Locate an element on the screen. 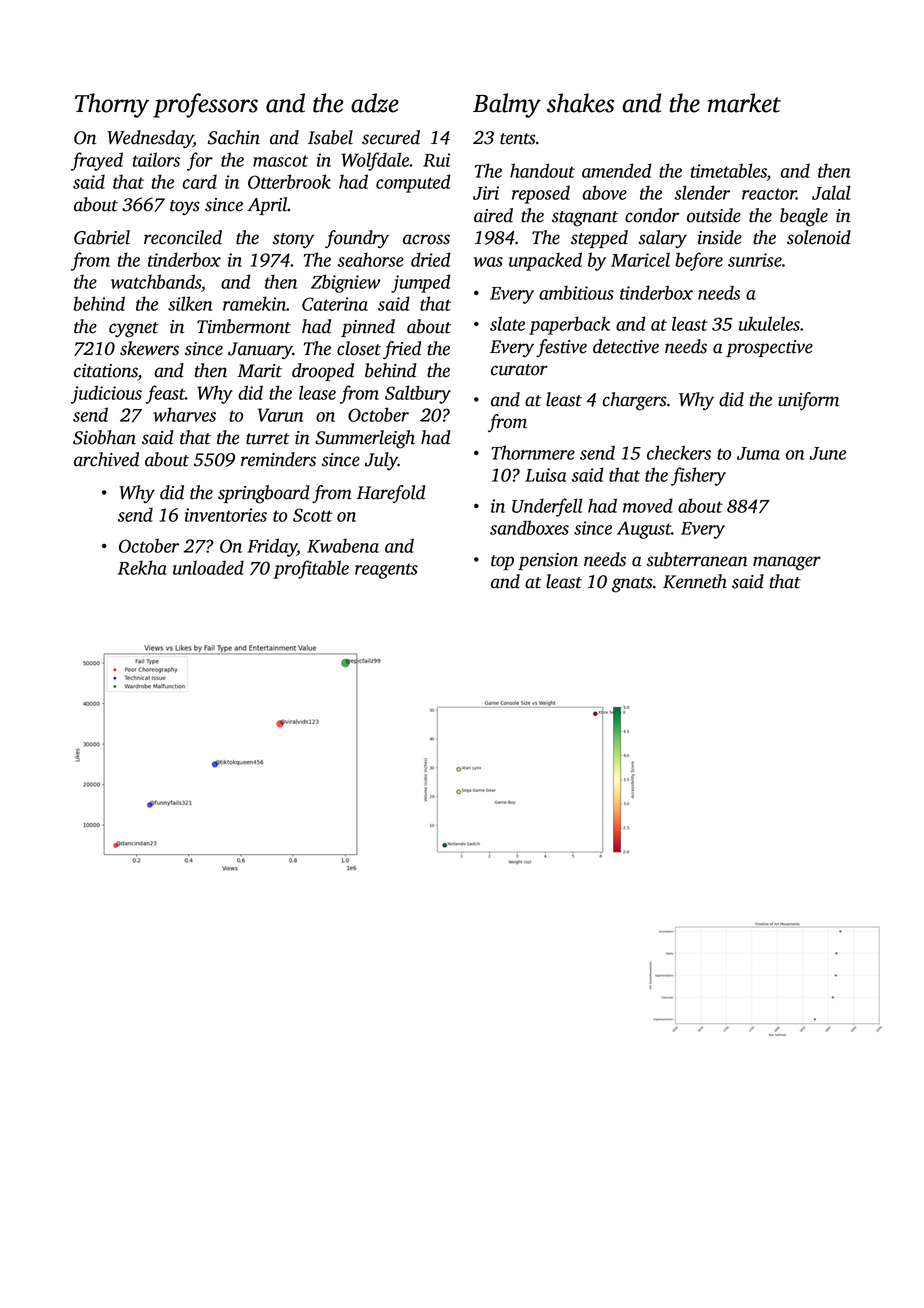 The image size is (924, 1308). Rekha is located at coordinates (142, 567).
